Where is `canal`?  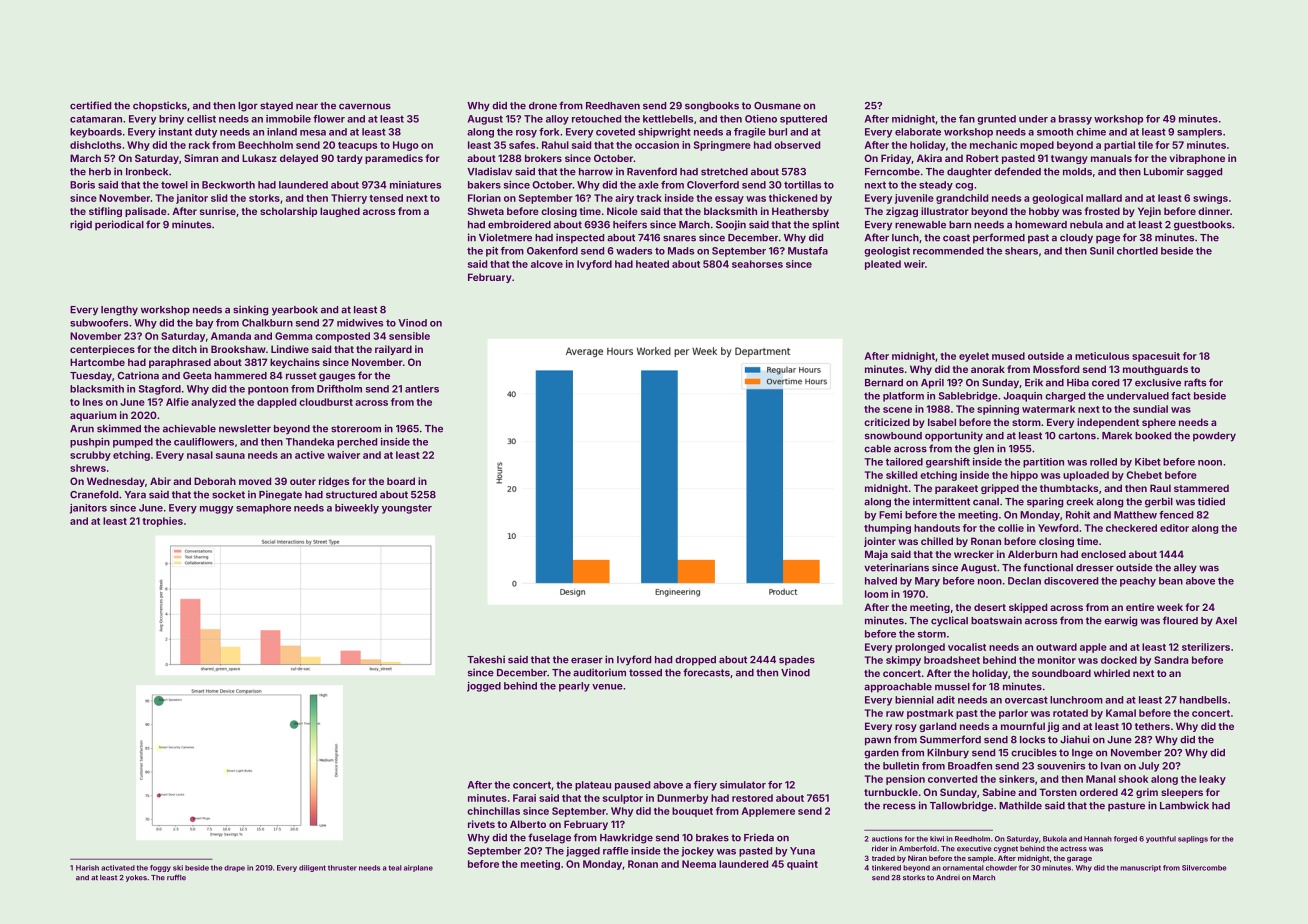
canal is located at coordinates (986, 502).
